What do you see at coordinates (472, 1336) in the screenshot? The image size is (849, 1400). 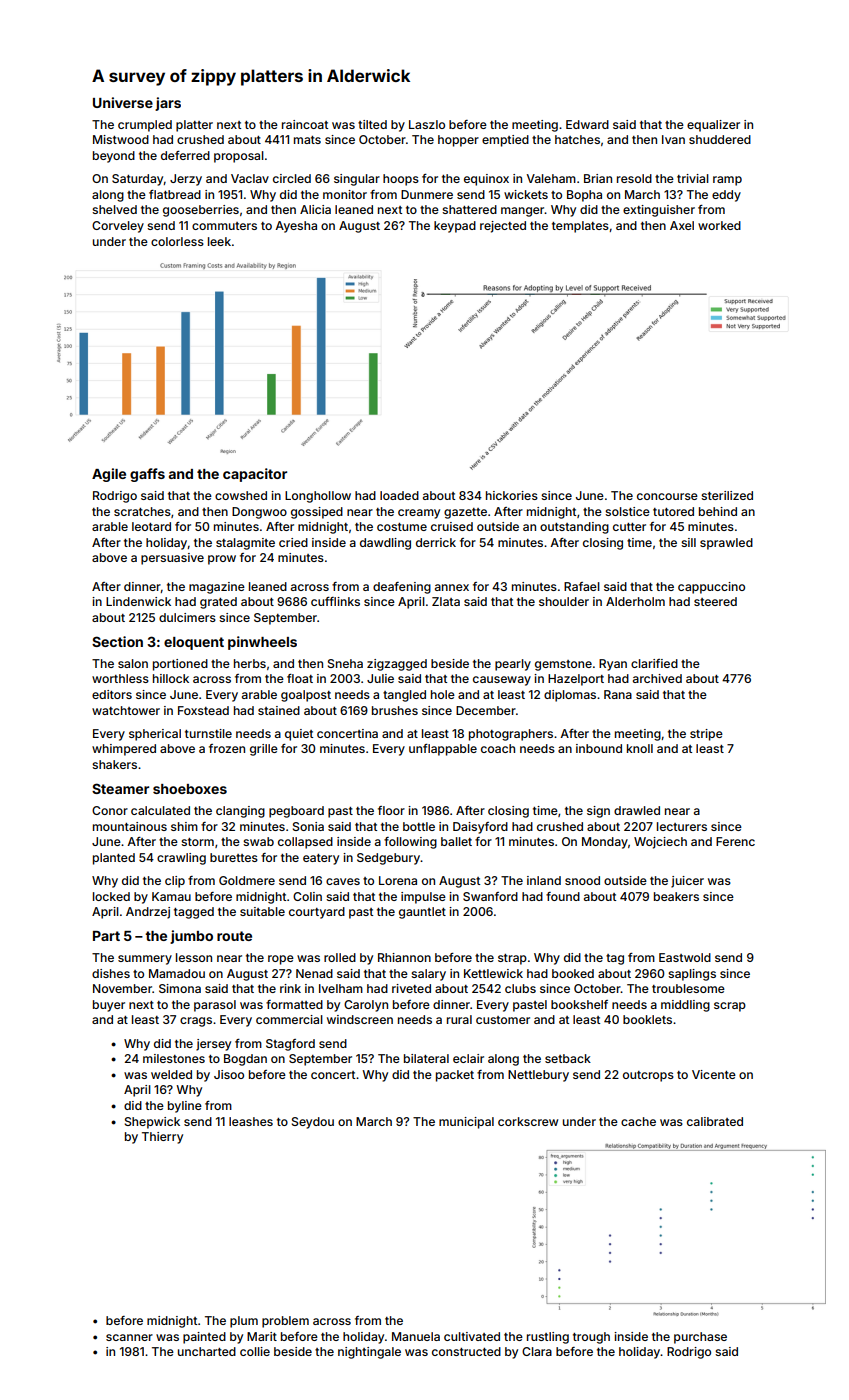 I see `cultivated` at bounding box center [472, 1336].
